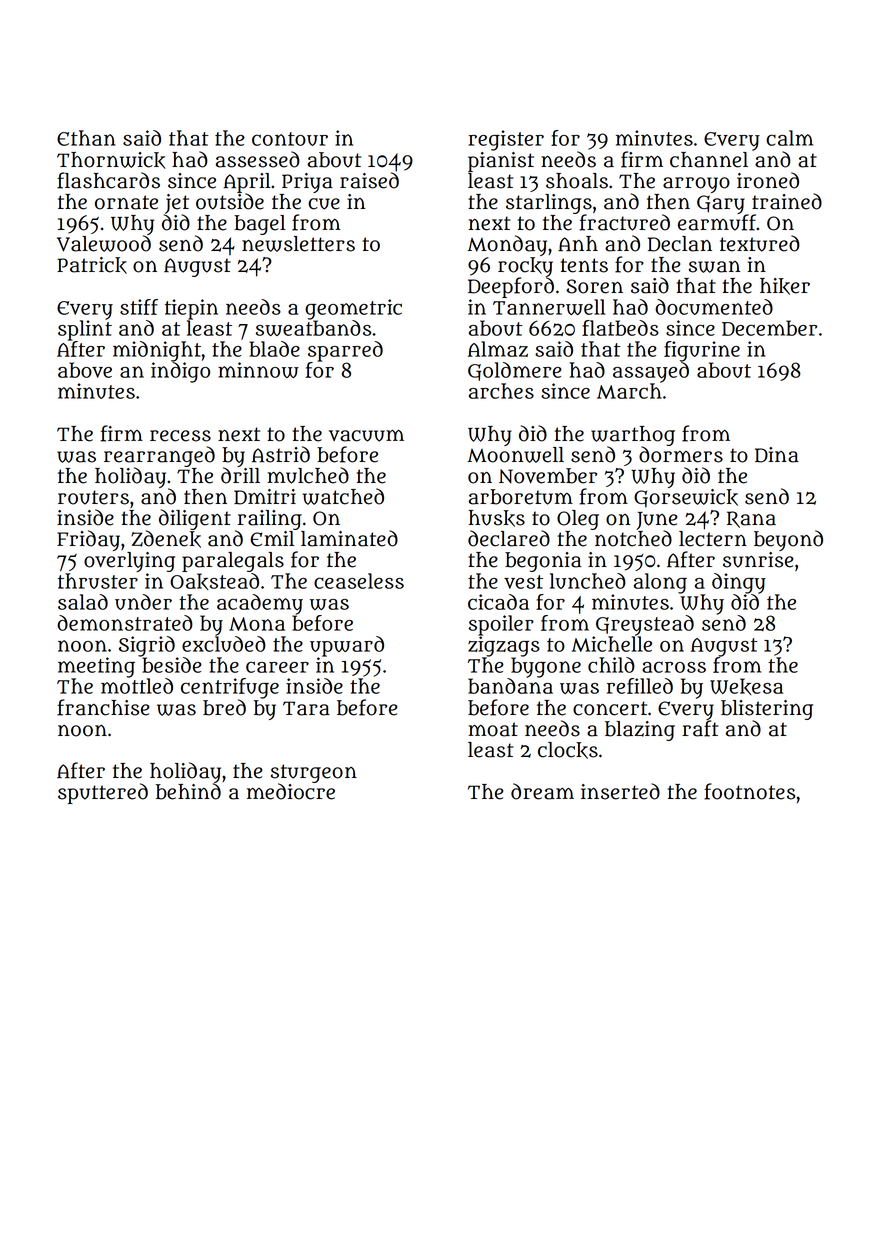  Describe the element at coordinates (359, 581) in the screenshot. I see `ceaseless` at that location.
